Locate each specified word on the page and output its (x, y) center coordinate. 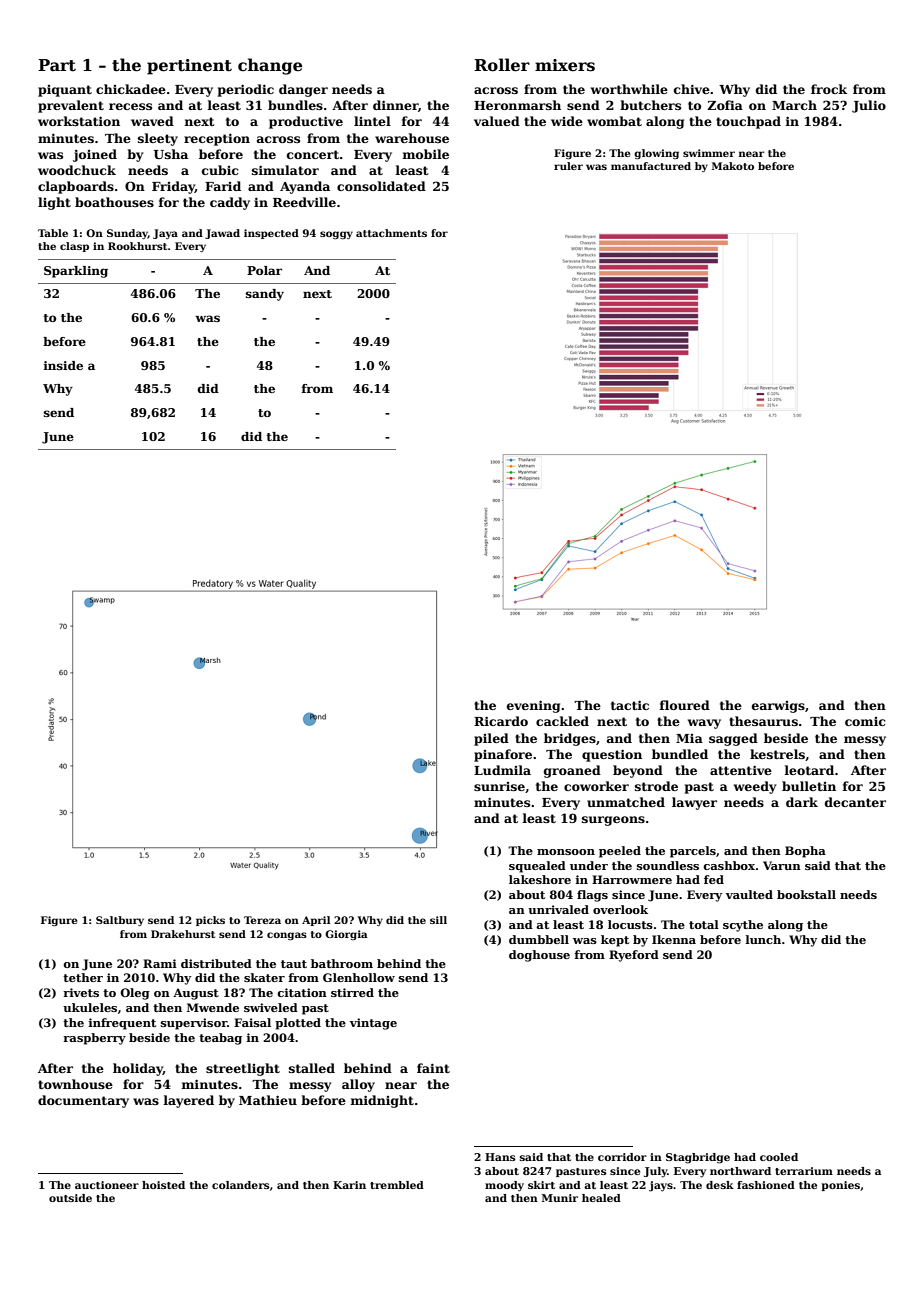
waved (152, 121)
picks (210, 921)
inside (63, 365)
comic (865, 721)
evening (533, 706)
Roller (502, 65)
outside (70, 1198)
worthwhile (629, 89)
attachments (391, 233)
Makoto (733, 166)
